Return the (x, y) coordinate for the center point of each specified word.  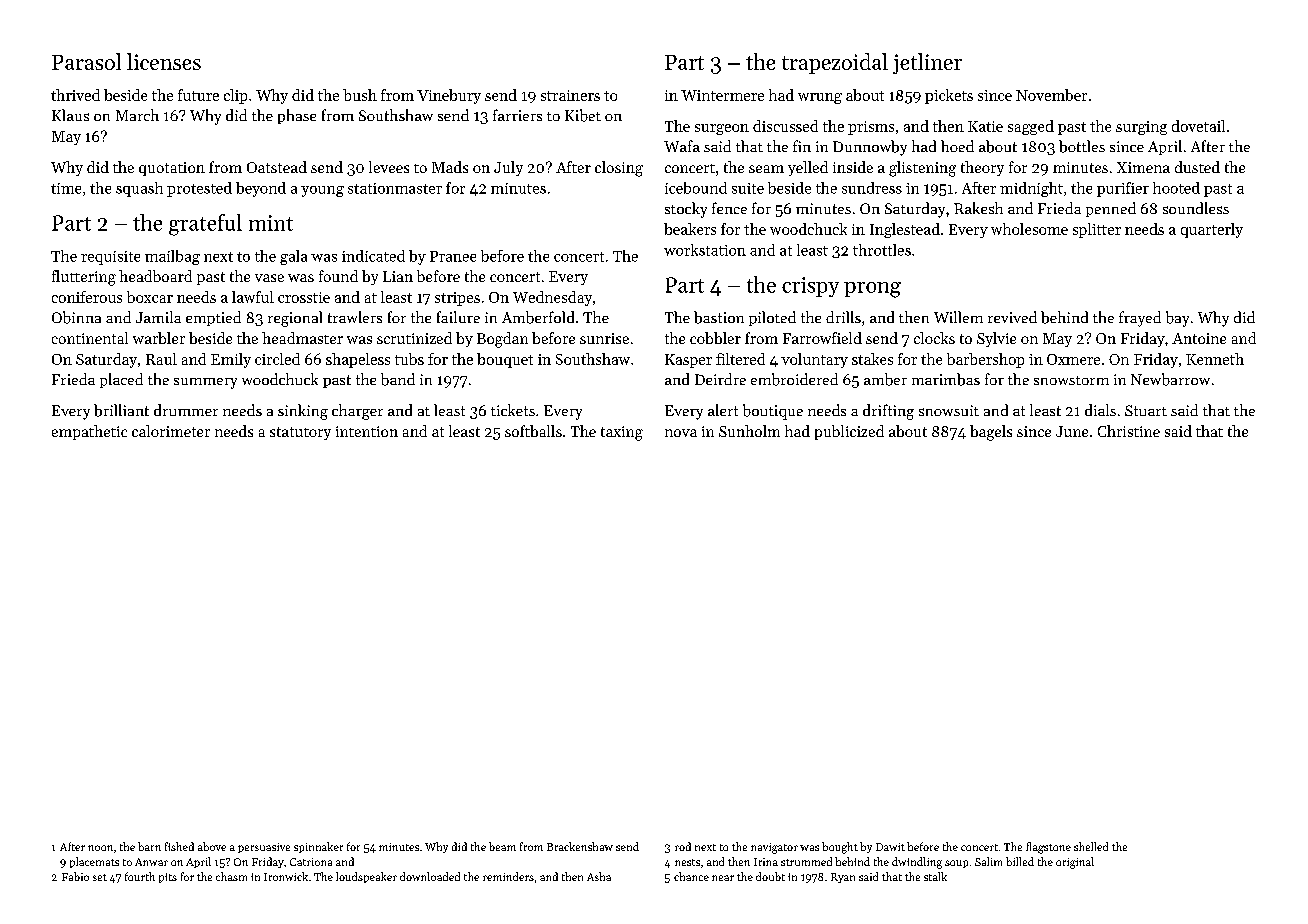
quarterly (1212, 230)
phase (297, 116)
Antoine (1199, 338)
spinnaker (318, 847)
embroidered (794, 379)
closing (619, 169)
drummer (186, 410)
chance (691, 876)
